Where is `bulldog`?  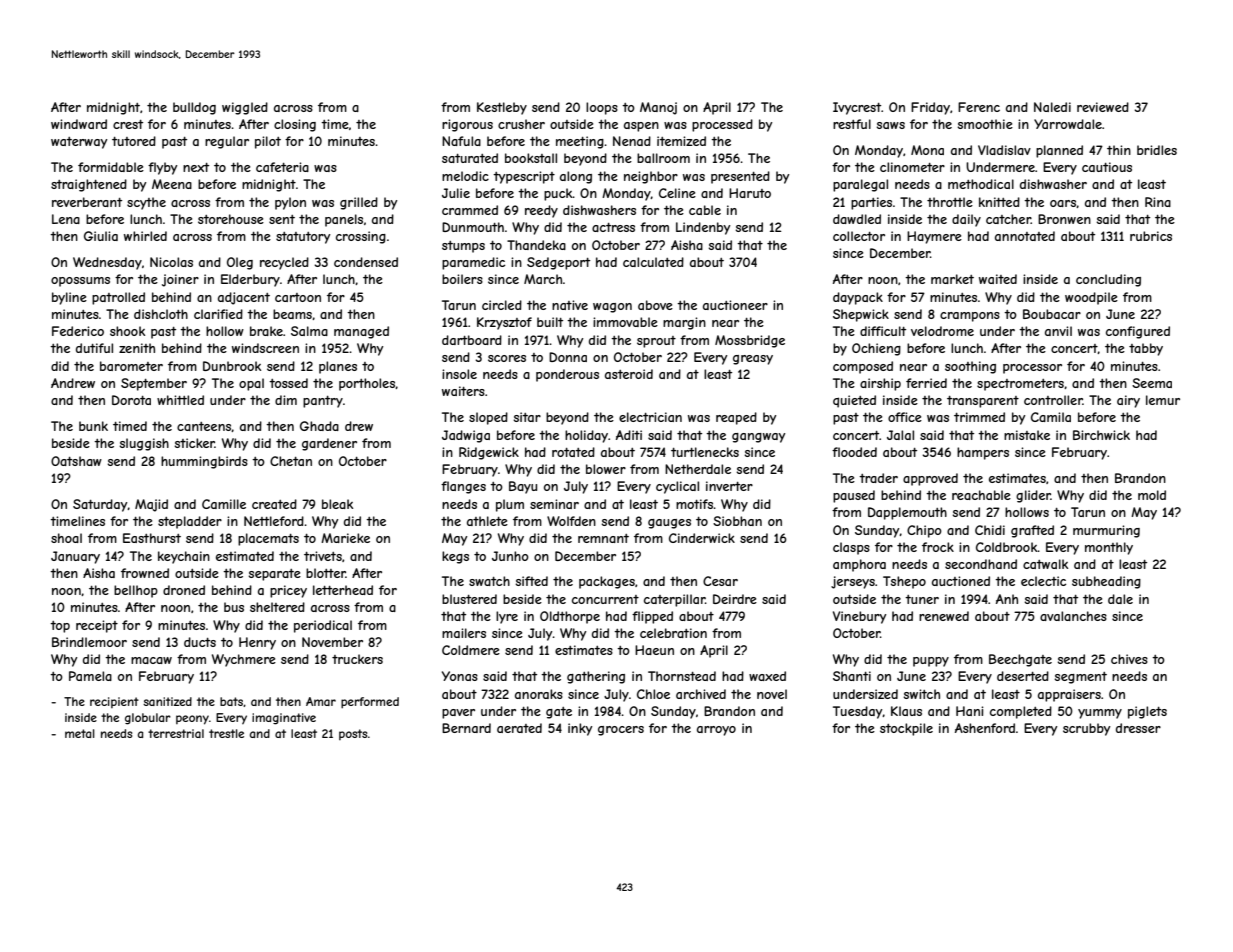
bulldog is located at coordinates (194, 108).
